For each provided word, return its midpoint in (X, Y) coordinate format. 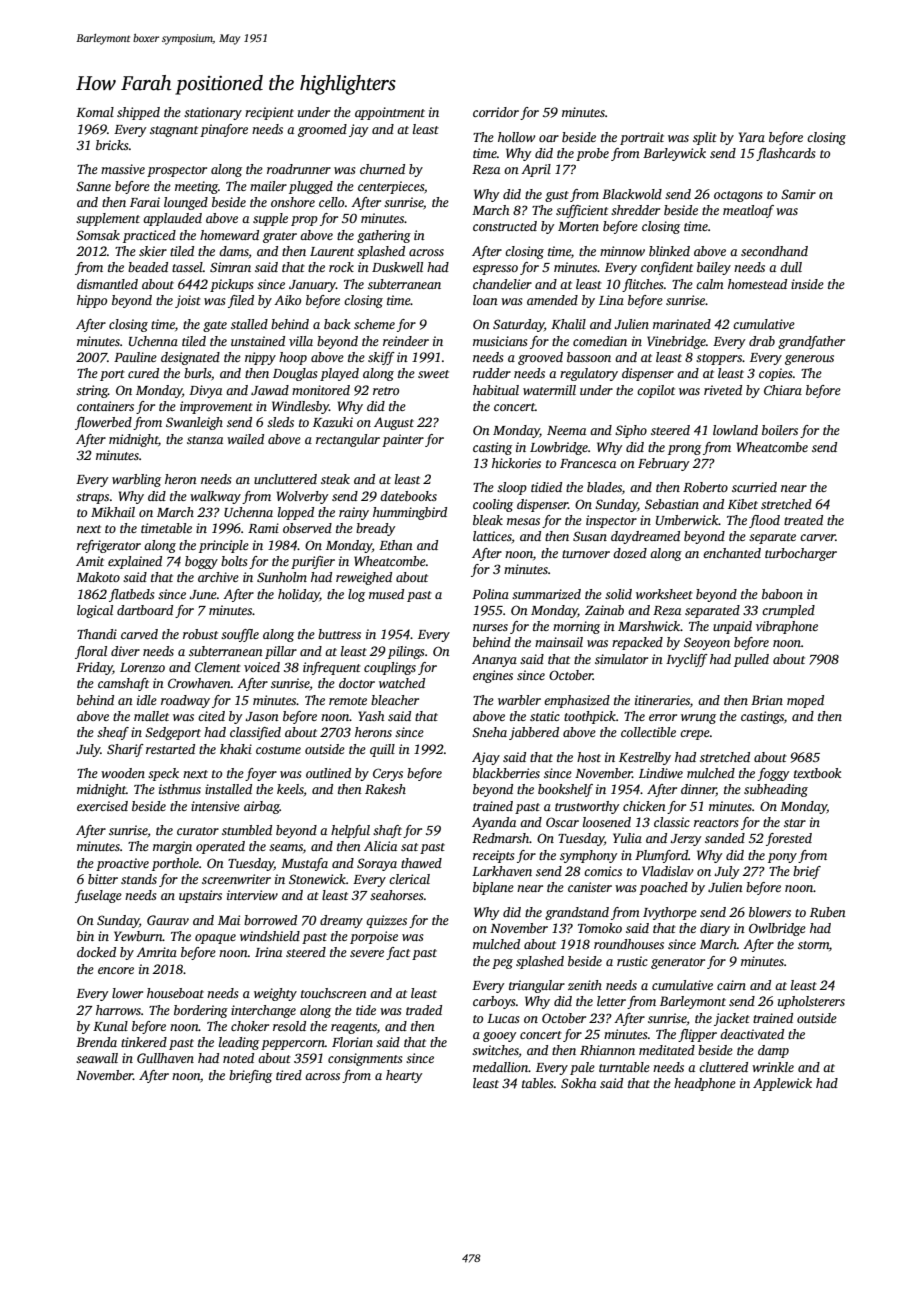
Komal (95, 112)
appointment (390, 113)
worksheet (664, 594)
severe (367, 953)
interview (252, 895)
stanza (205, 440)
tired (289, 1075)
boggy (201, 562)
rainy (354, 513)
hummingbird (410, 513)
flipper (697, 1035)
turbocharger (801, 554)
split (705, 138)
